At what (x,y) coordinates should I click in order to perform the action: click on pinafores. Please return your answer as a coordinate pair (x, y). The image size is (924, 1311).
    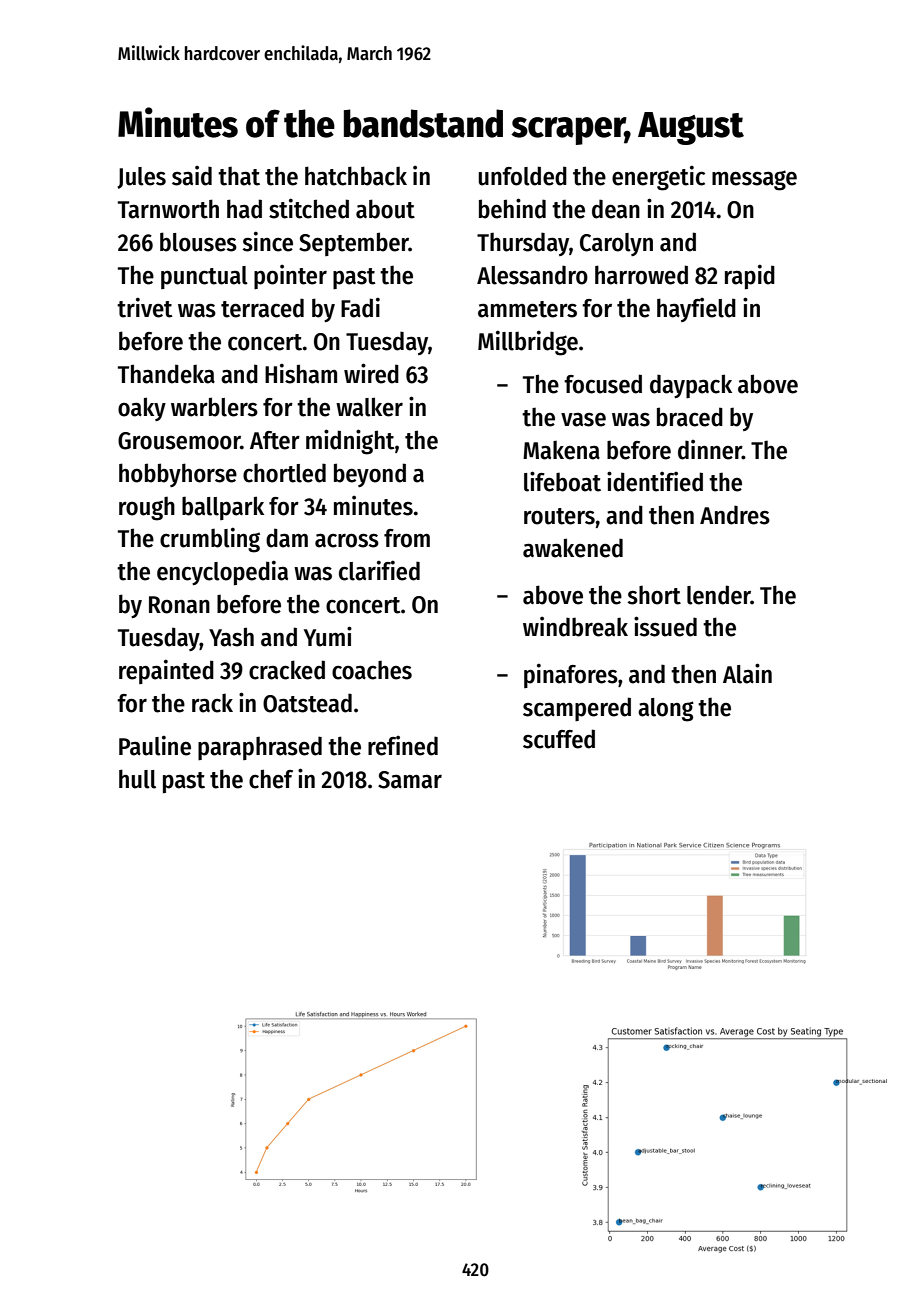
    Looking at the image, I should click on (571, 675).
